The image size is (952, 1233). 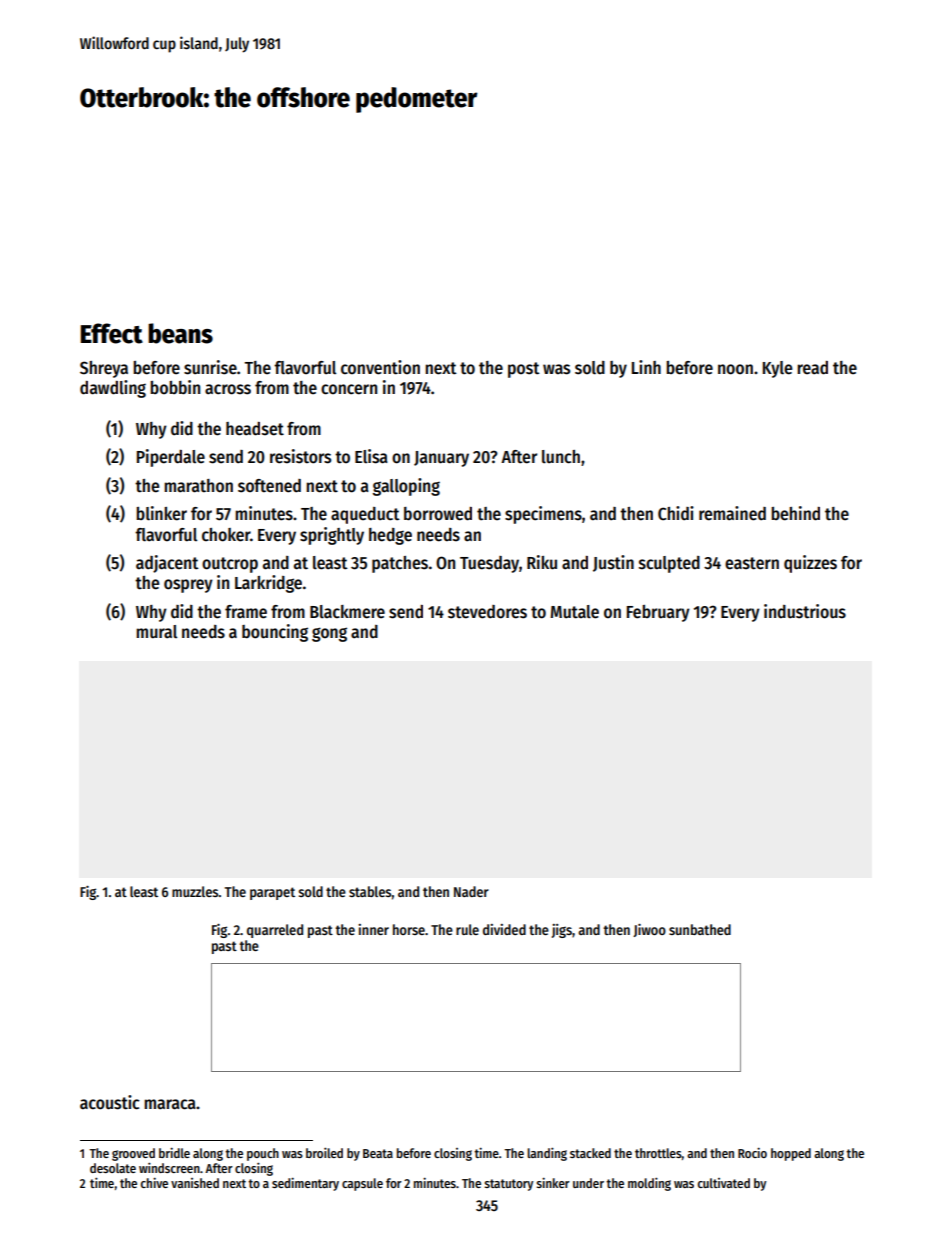 What do you see at coordinates (373, 929) in the screenshot?
I see `inner` at bounding box center [373, 929].
